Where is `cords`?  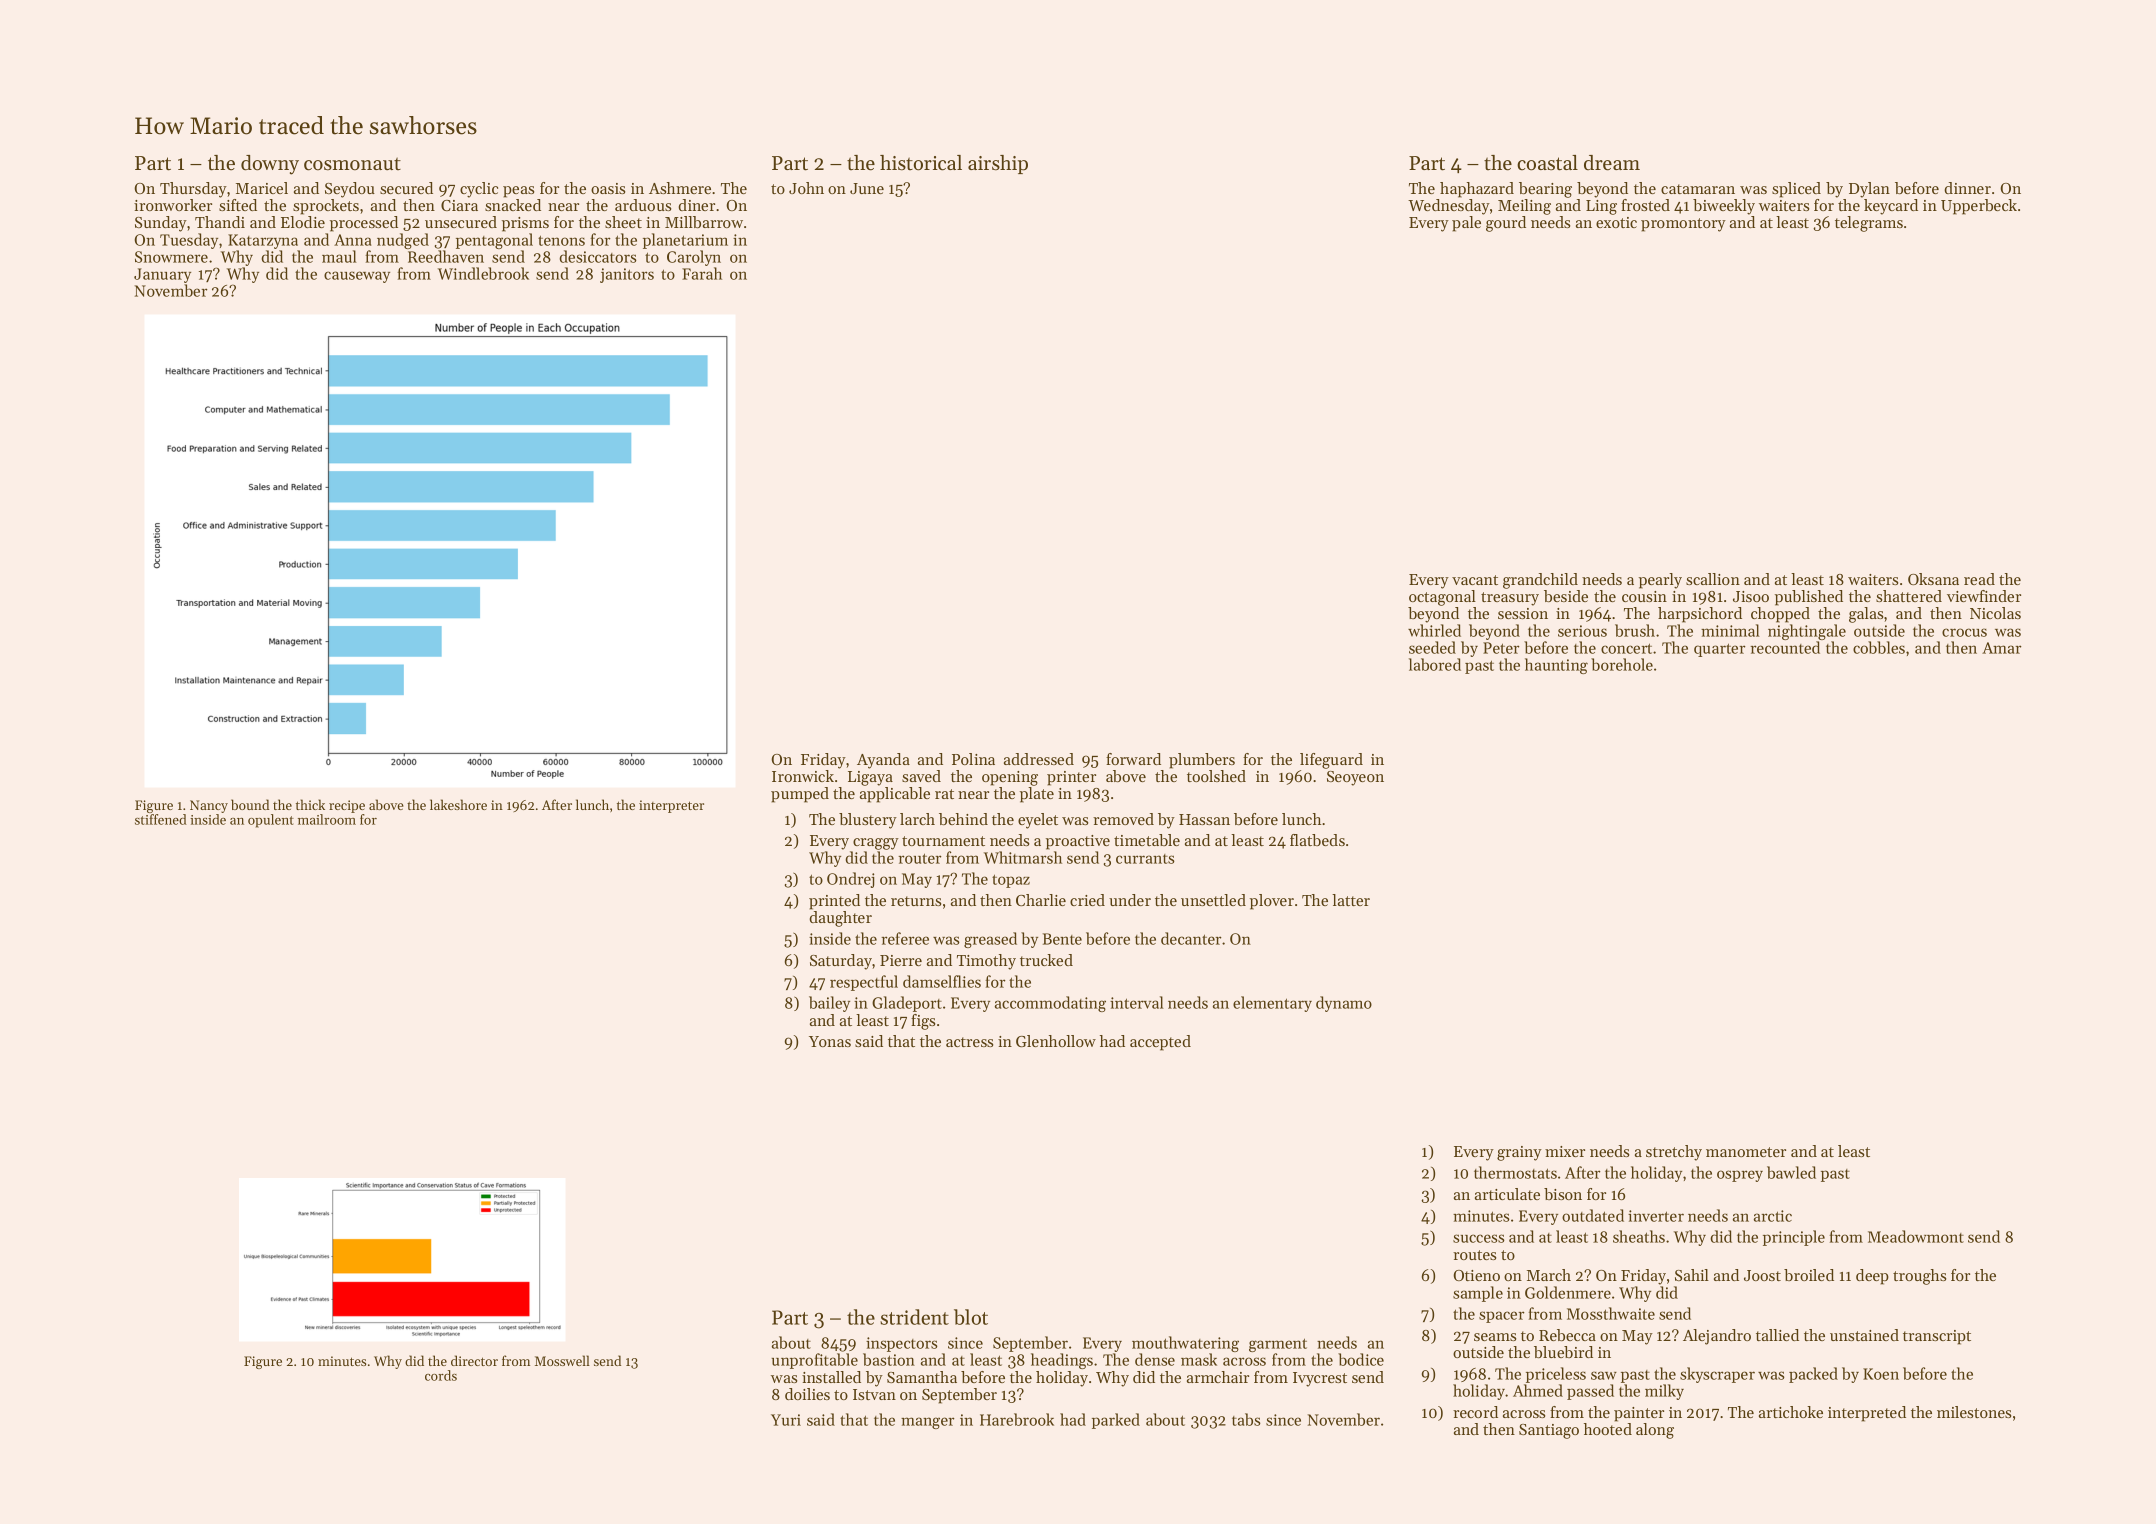
cords is located at coordinates (441, 1375).
